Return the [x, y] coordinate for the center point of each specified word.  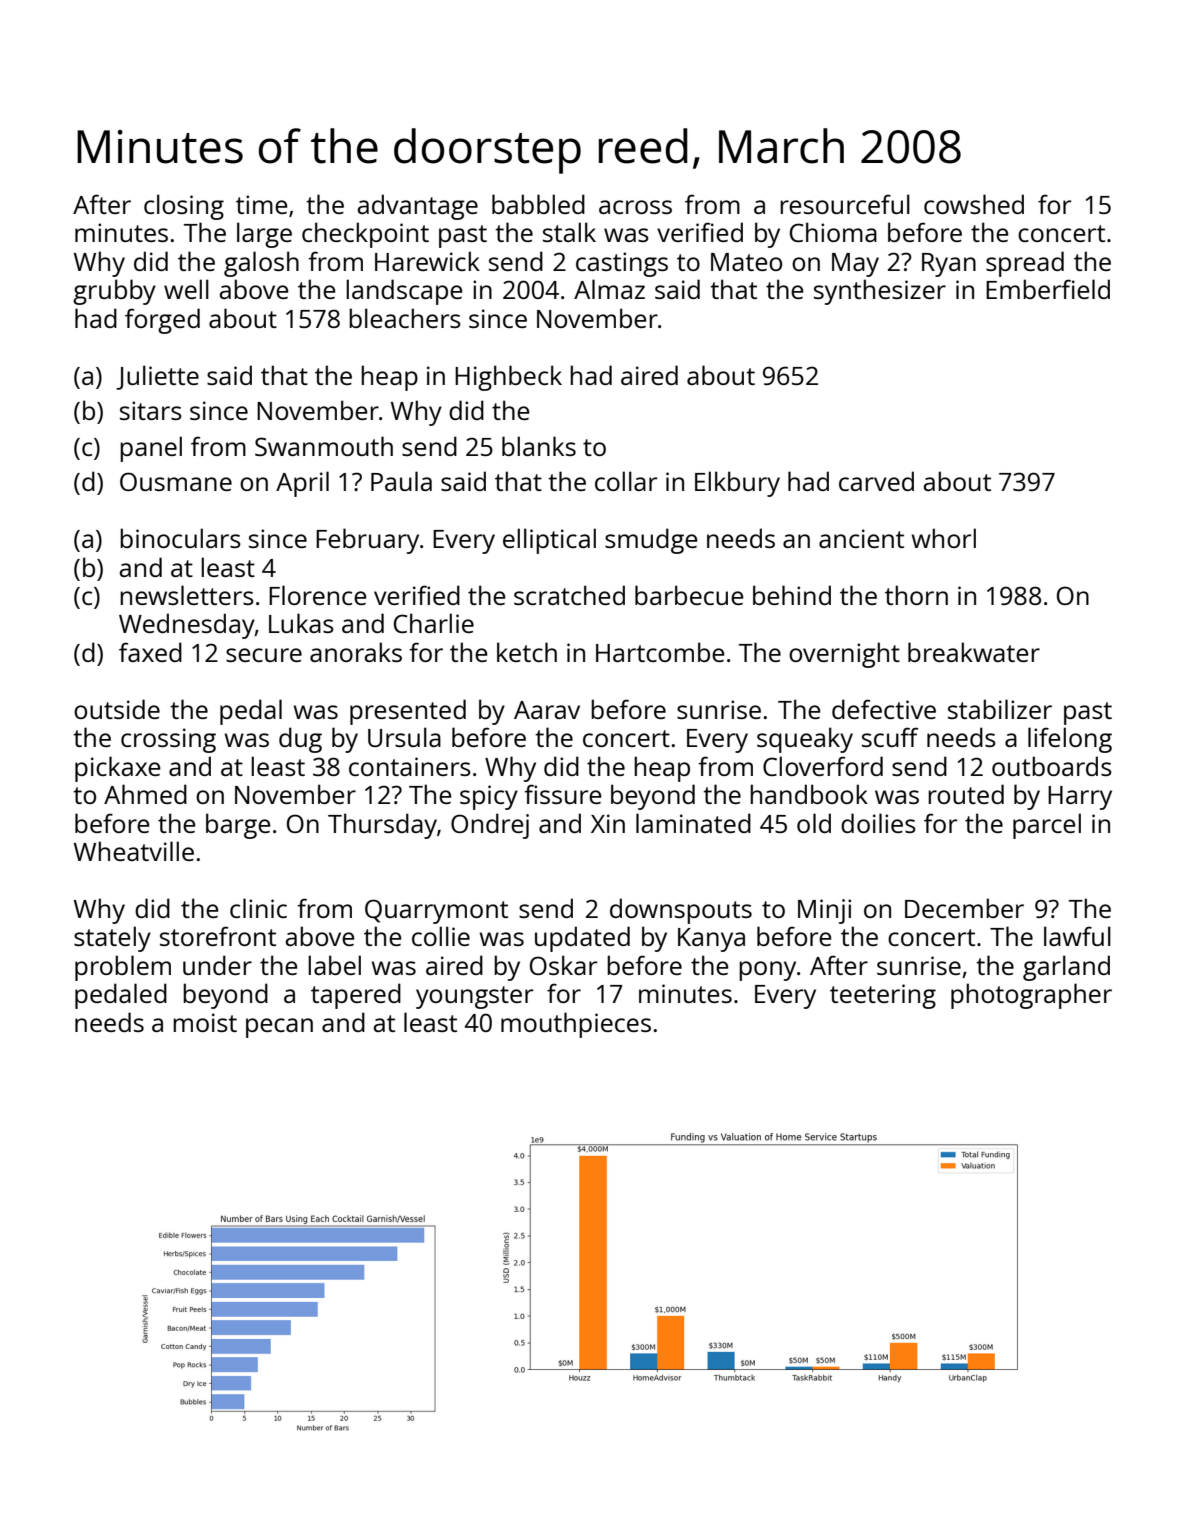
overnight [844, 655]
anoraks [356, 652]
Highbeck [508, 378]
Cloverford [823, 766]
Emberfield [1048, 289]
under [217, 965]
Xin [608, 823]
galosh [261, 264]
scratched [569, 595]
